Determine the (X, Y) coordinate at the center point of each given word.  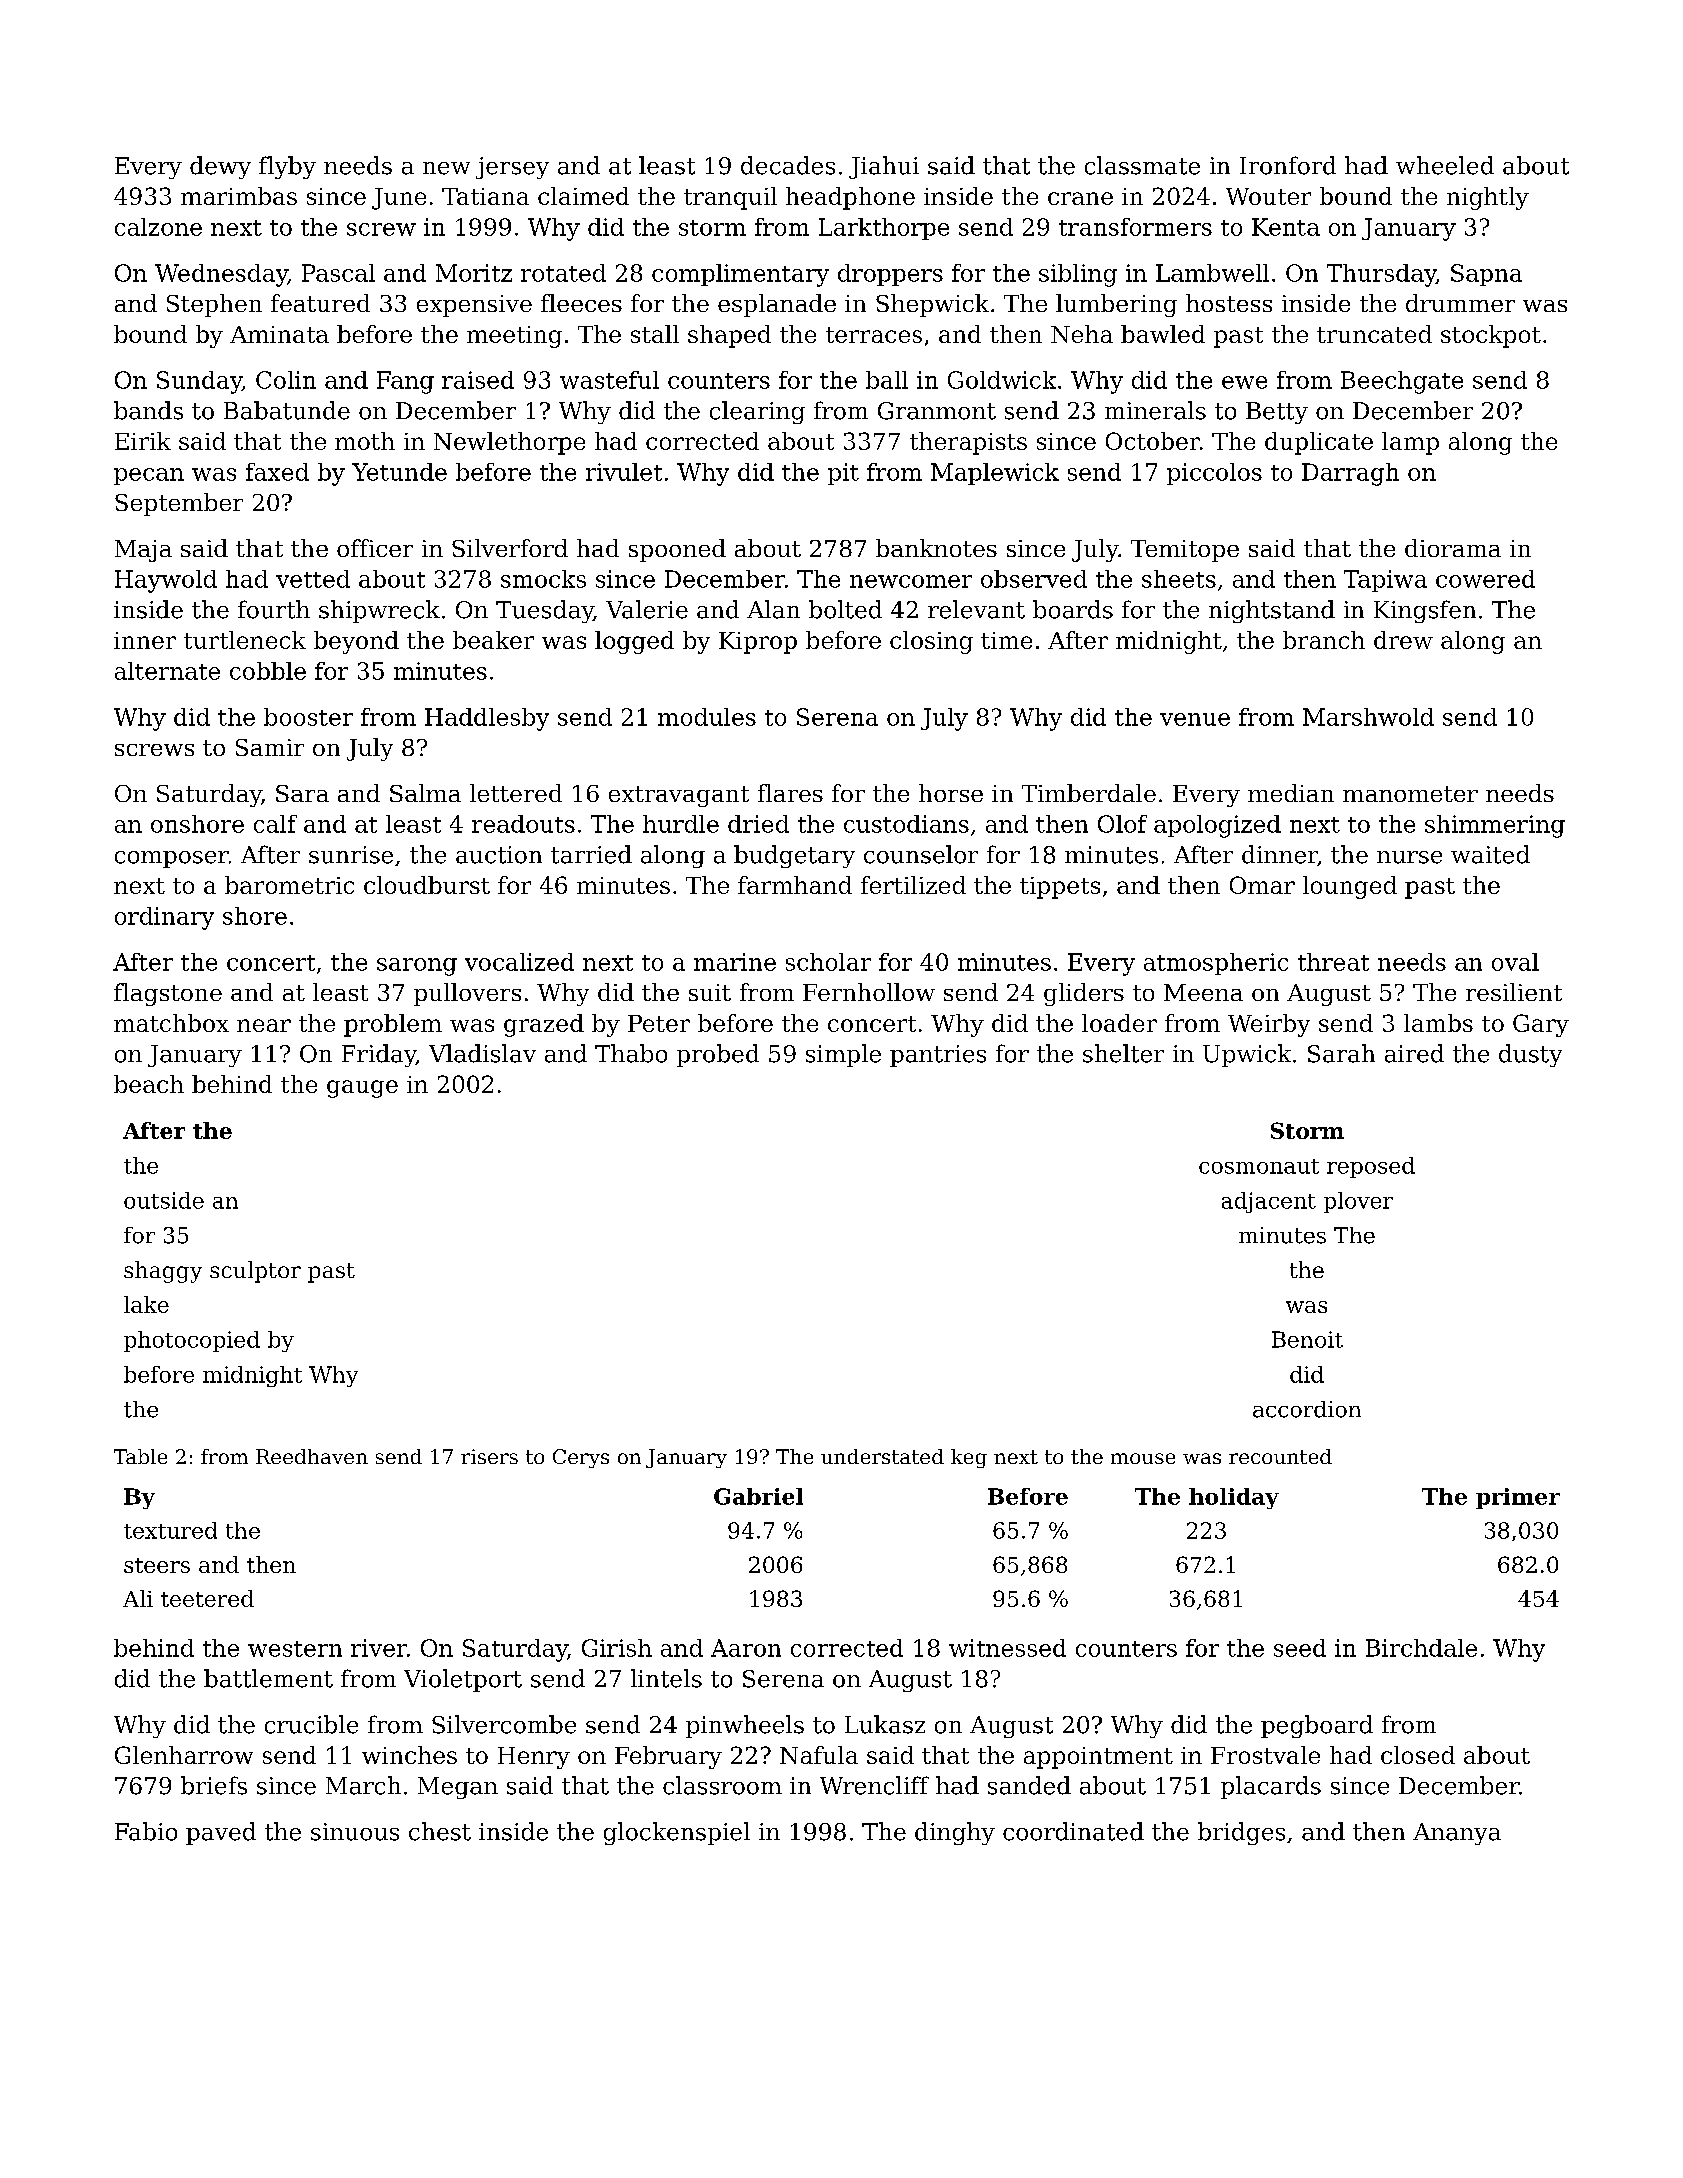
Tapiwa (1385, 581)
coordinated (1073, 1831)
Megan (458, 1788)
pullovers (467, 994)
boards (1073, 609)
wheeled (1445, 165)
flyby (287, 167)
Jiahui (884, 167)
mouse (1143, 1458)
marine (735, 962)
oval (1515, 962)
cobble (268, 671)
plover (1358, 1202)
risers (489, 1456)
